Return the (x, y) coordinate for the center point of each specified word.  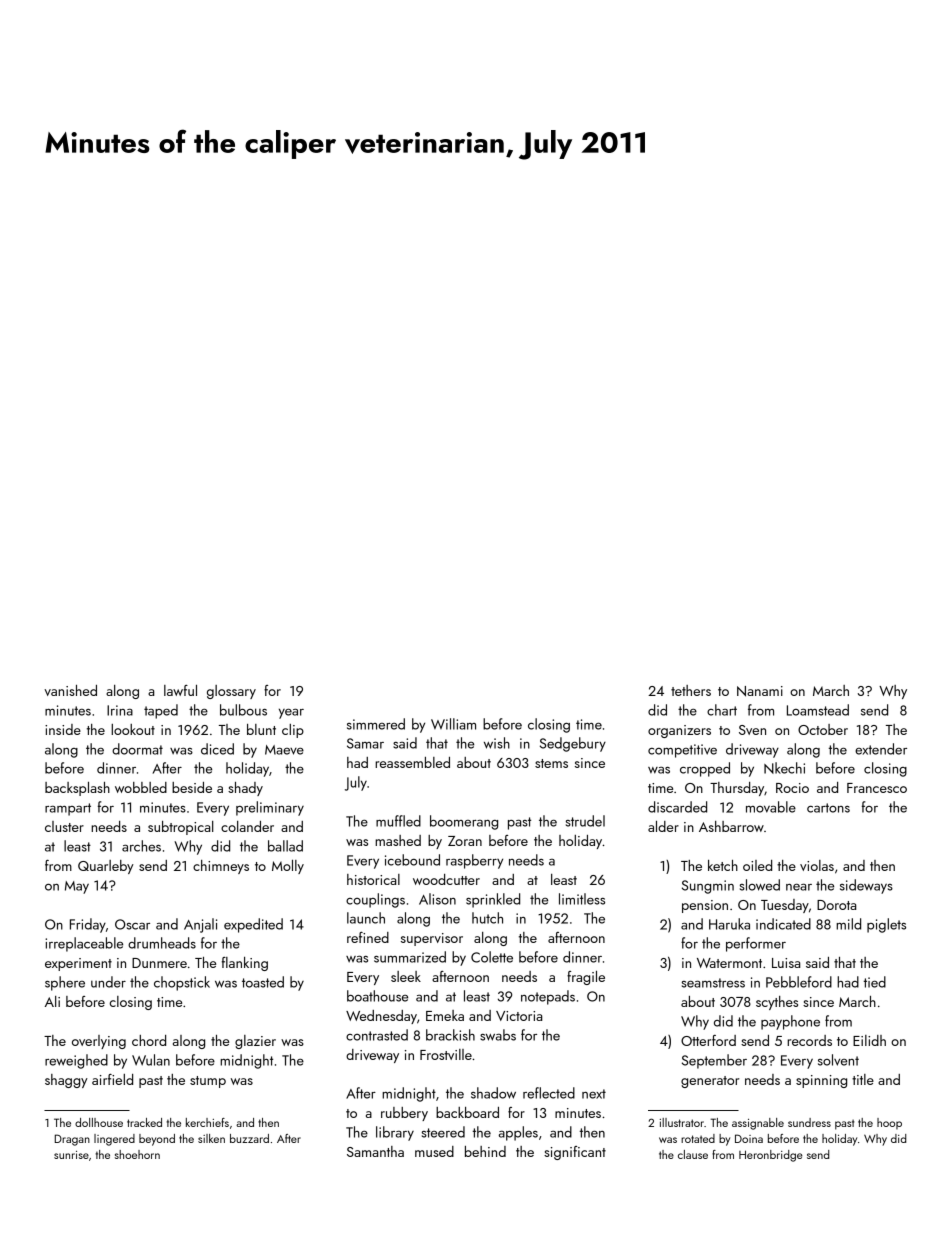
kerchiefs (207, 1122)
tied (875, 982)
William (453, 724)
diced (217, 749)
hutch (487, 918)
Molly (288, 867)
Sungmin (708, 887)
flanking (245, 964)
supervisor (432, 939)
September (714, 1061)
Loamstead (818, 710)
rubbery (404, 1114)
